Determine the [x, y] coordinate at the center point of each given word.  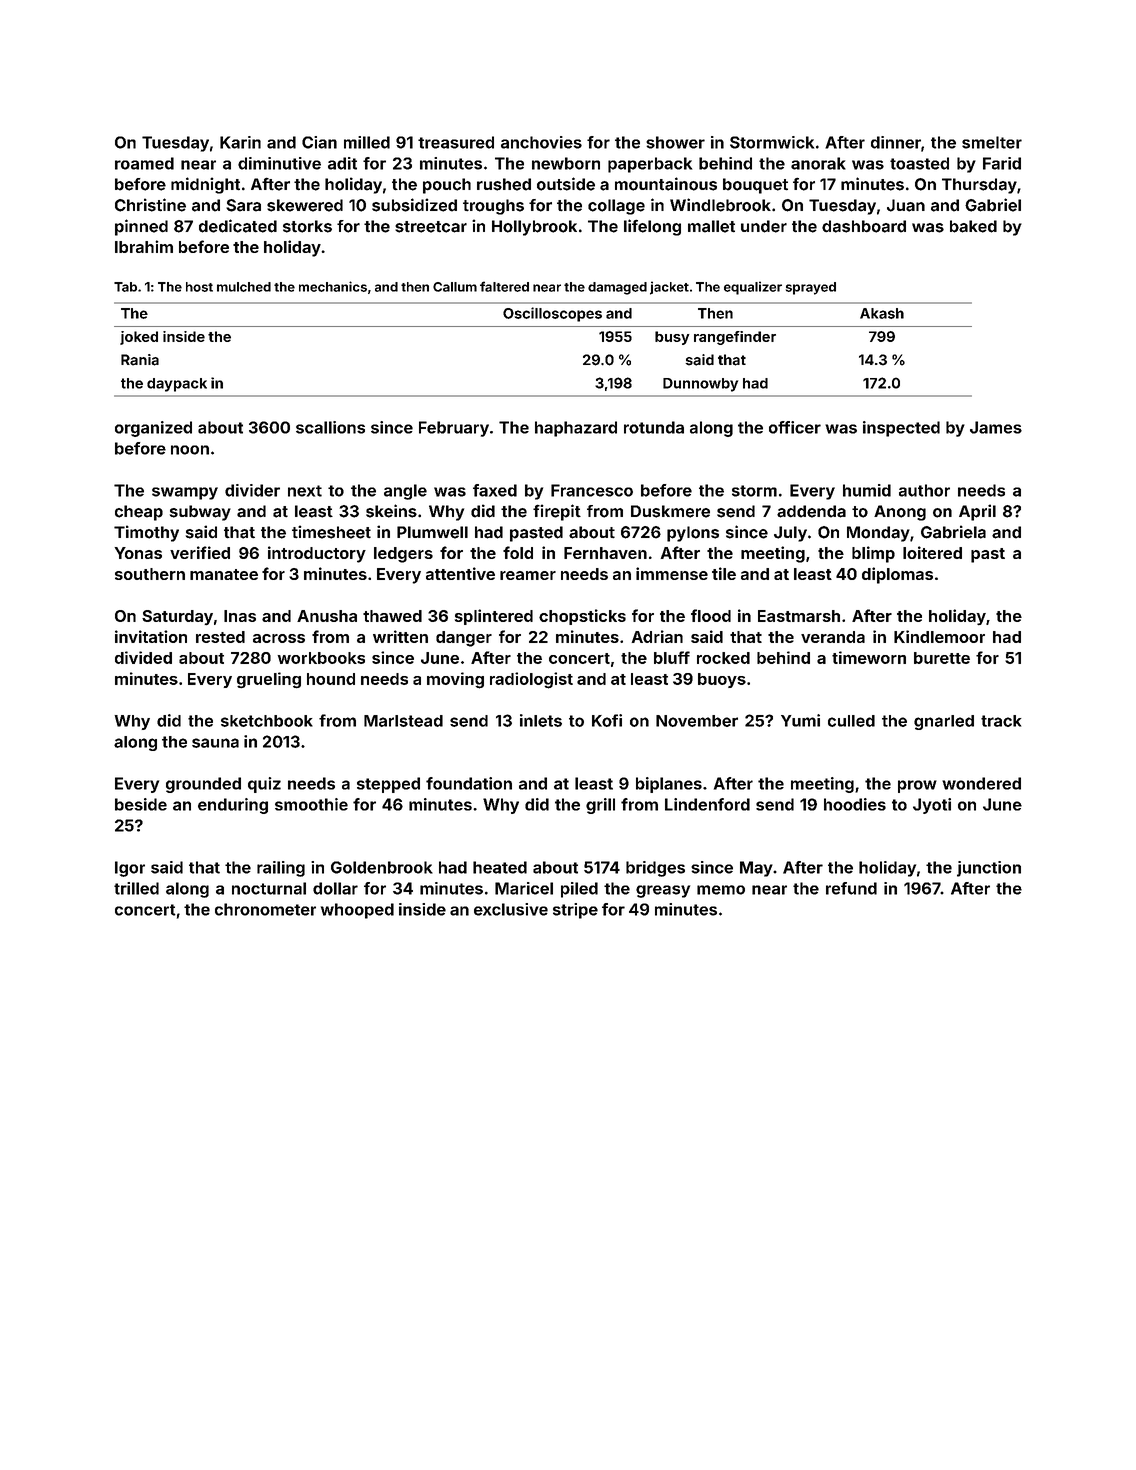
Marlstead [403, 721]
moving [455, 680]
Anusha [327, 616]
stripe [575, 911]
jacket [669, 288]
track [1001, 721]
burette [942, 658]
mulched [244, 287]
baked [973, 226]
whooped [357, 911]
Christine [150, 205]
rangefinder [735, 338]
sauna [215, 743]
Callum [455, 287]
